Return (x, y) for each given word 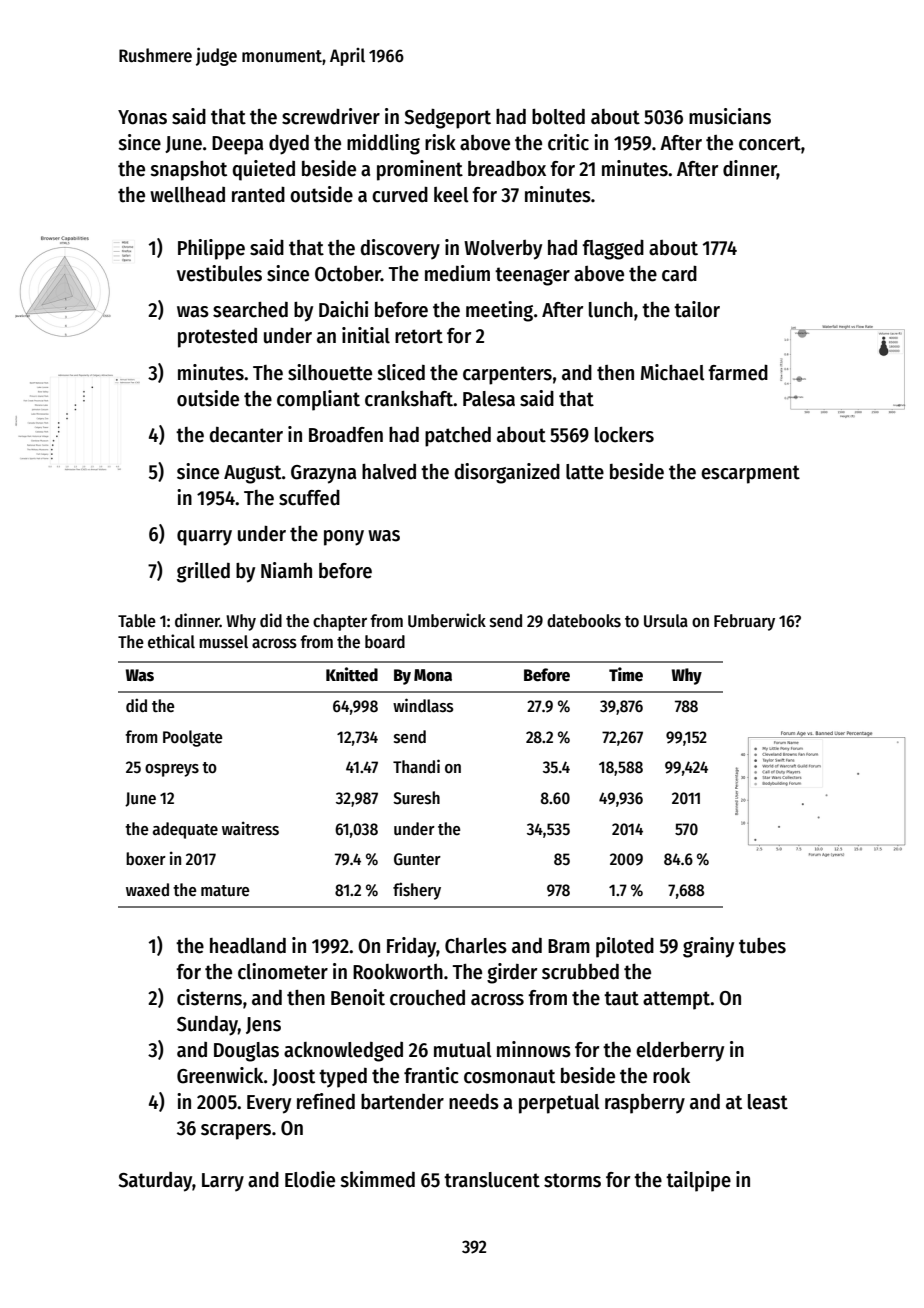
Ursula (666, 621)
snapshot (188, 171)
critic (568, 142)
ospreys (172, 770)
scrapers (236, 1132)
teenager (532, 276)
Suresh (416, 798)
